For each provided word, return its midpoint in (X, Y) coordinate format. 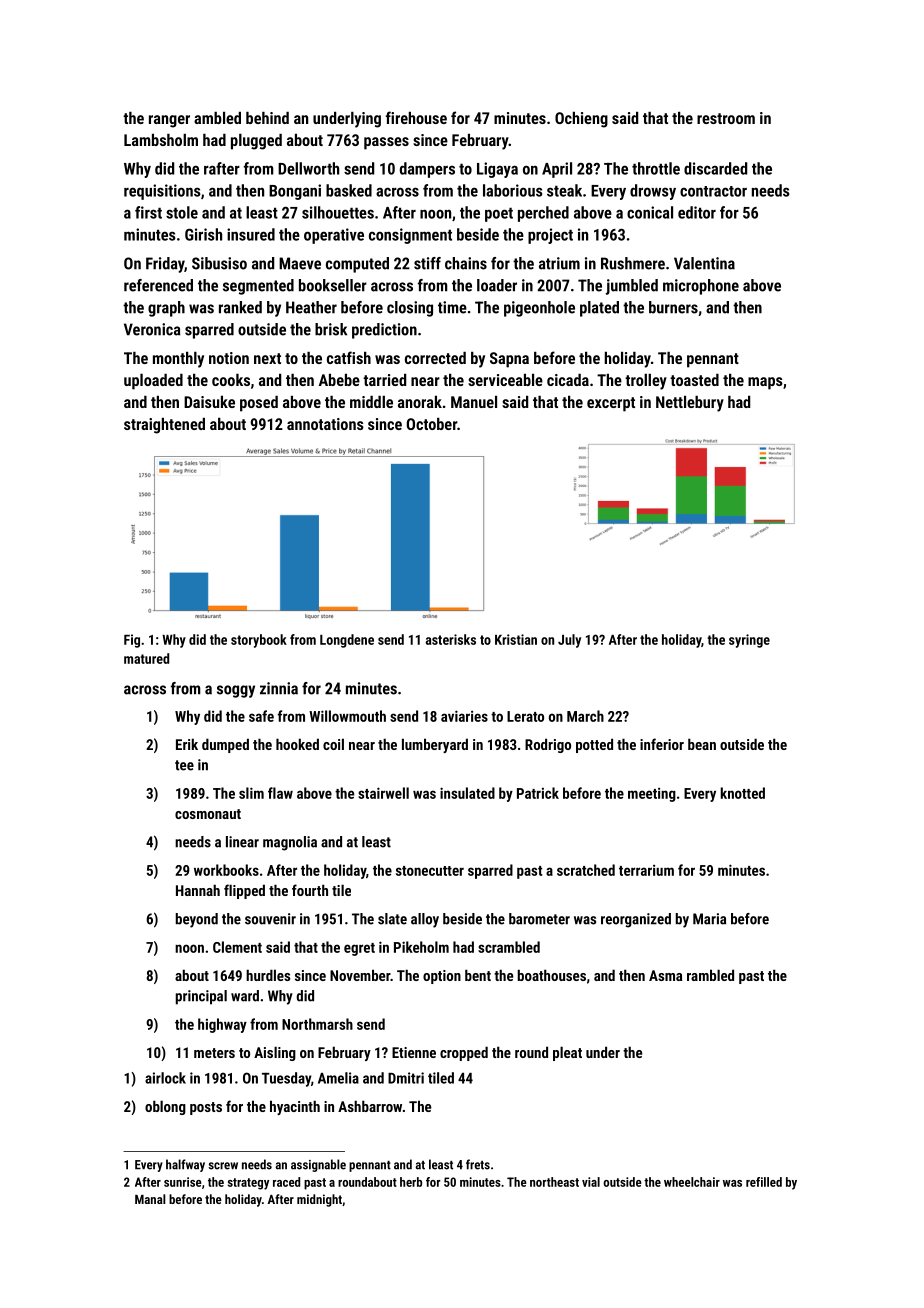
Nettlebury (690, 404)
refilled (764, 1182)
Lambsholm (161, 140)
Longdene (347, 641)
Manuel (474, 402)
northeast (554, 1182)
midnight (319, 1200)
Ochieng (581, 120)
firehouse (416, 117)
